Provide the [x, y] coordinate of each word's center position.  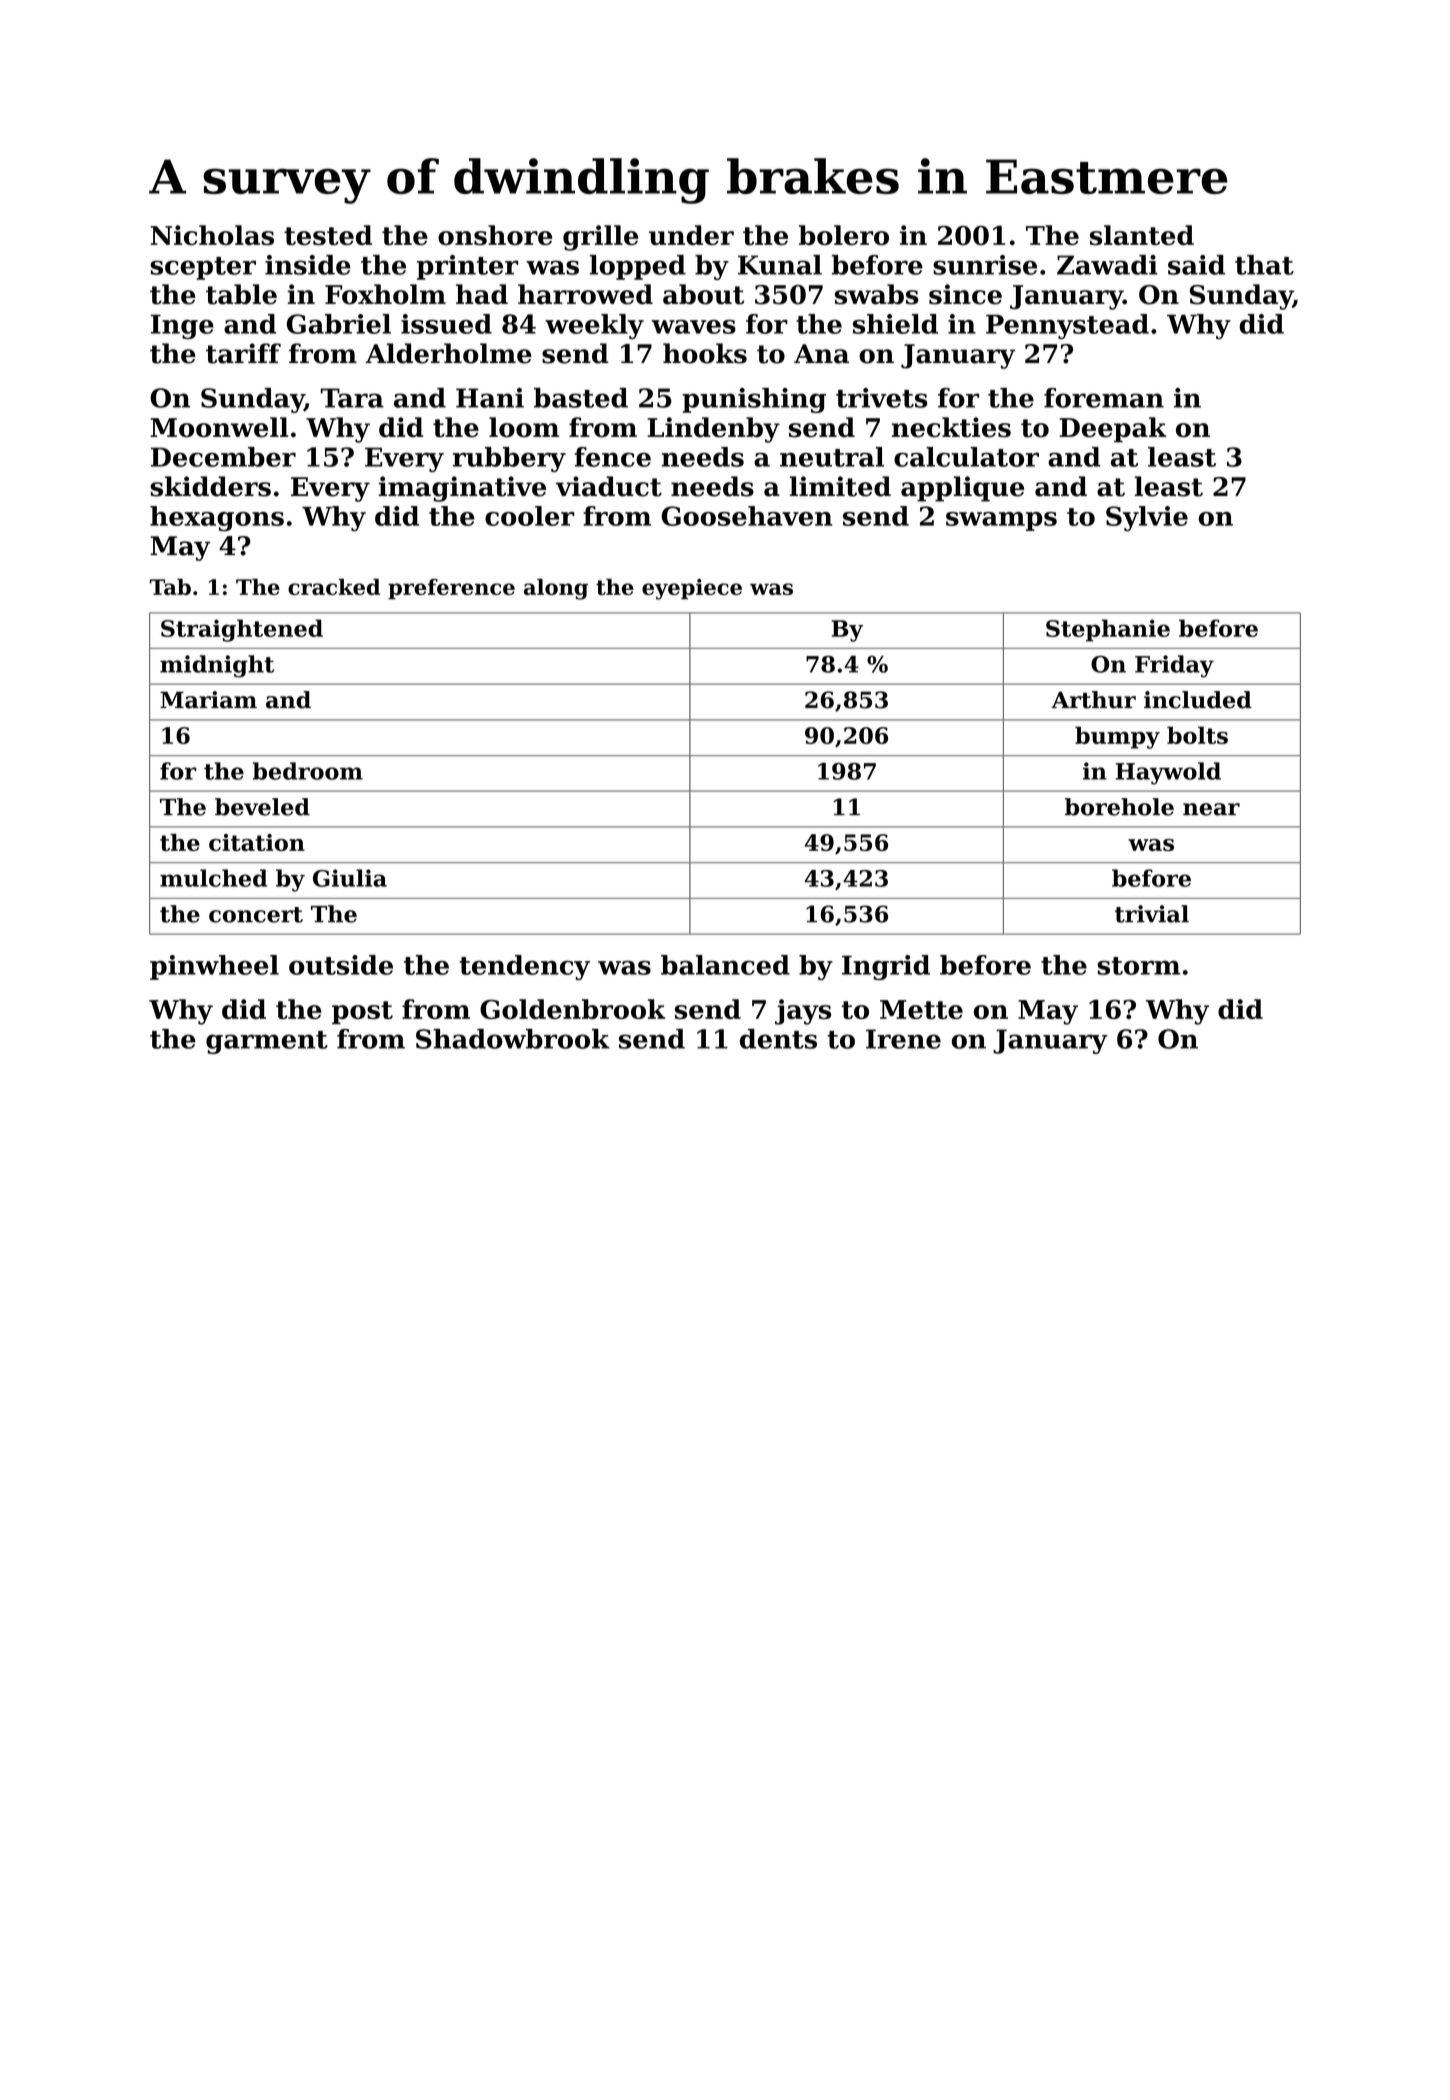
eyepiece [692, 589]
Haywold [1168, 773]
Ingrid [886, 967]
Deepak [1113, 430]
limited [840, 486]
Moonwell [219, 427]
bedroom [308, 771]
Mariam [208, 700]
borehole [1119, 807]
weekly [594, 326]
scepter [203, 268]
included [1198, 700]
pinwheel [214, 967]
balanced [725, 965]
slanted [1142, 235]
